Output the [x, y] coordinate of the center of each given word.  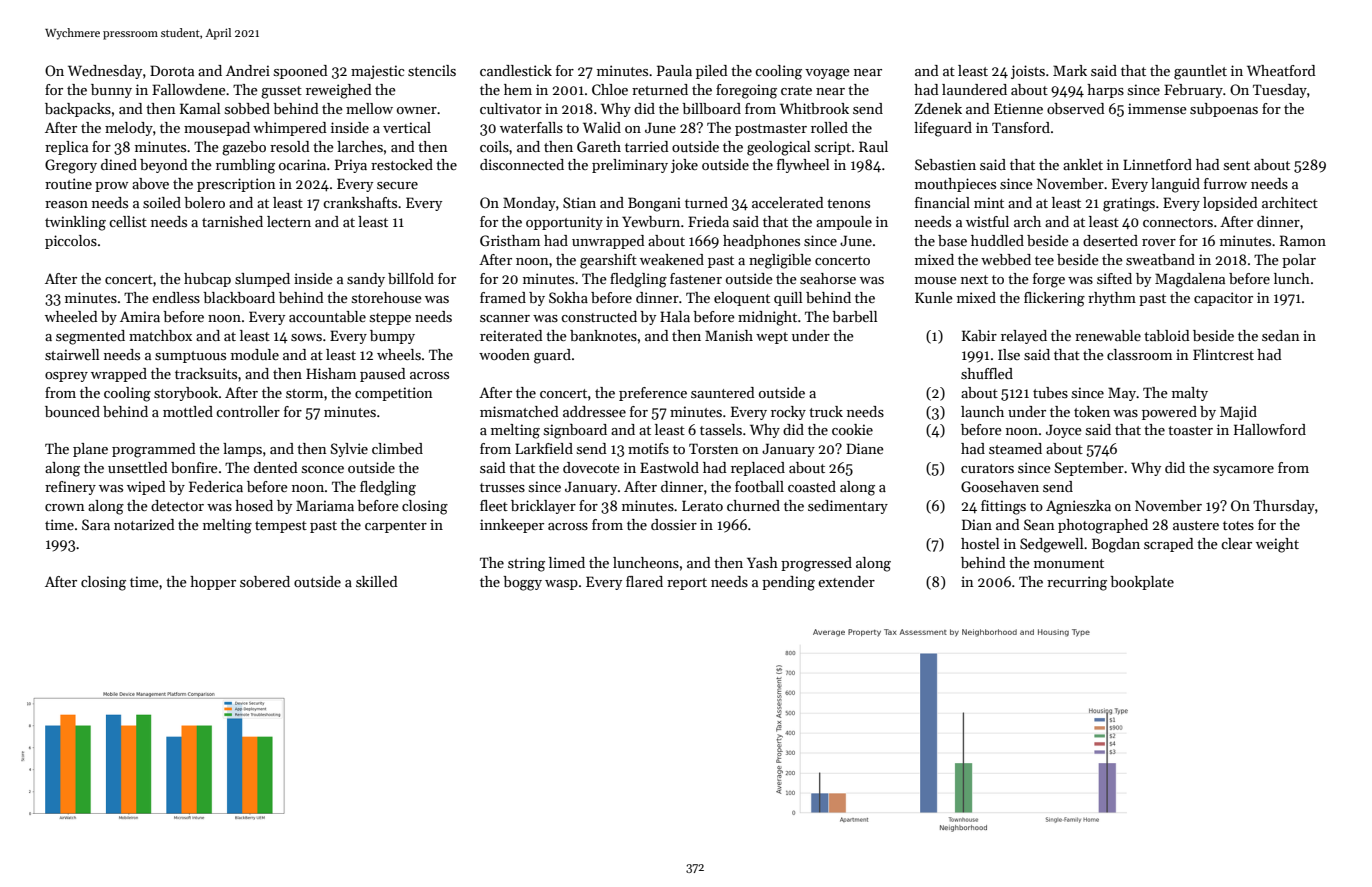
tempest [281, 527]
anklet [1083, 164]
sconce [323, 469]
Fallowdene [189, 89]
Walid [602, 127]
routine [68, 183]
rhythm [1112, 299]
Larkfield [544, 448]
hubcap [207, 280]
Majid [1238, 413]
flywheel [803, 166]
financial [942, 202]
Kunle [934, 297]
